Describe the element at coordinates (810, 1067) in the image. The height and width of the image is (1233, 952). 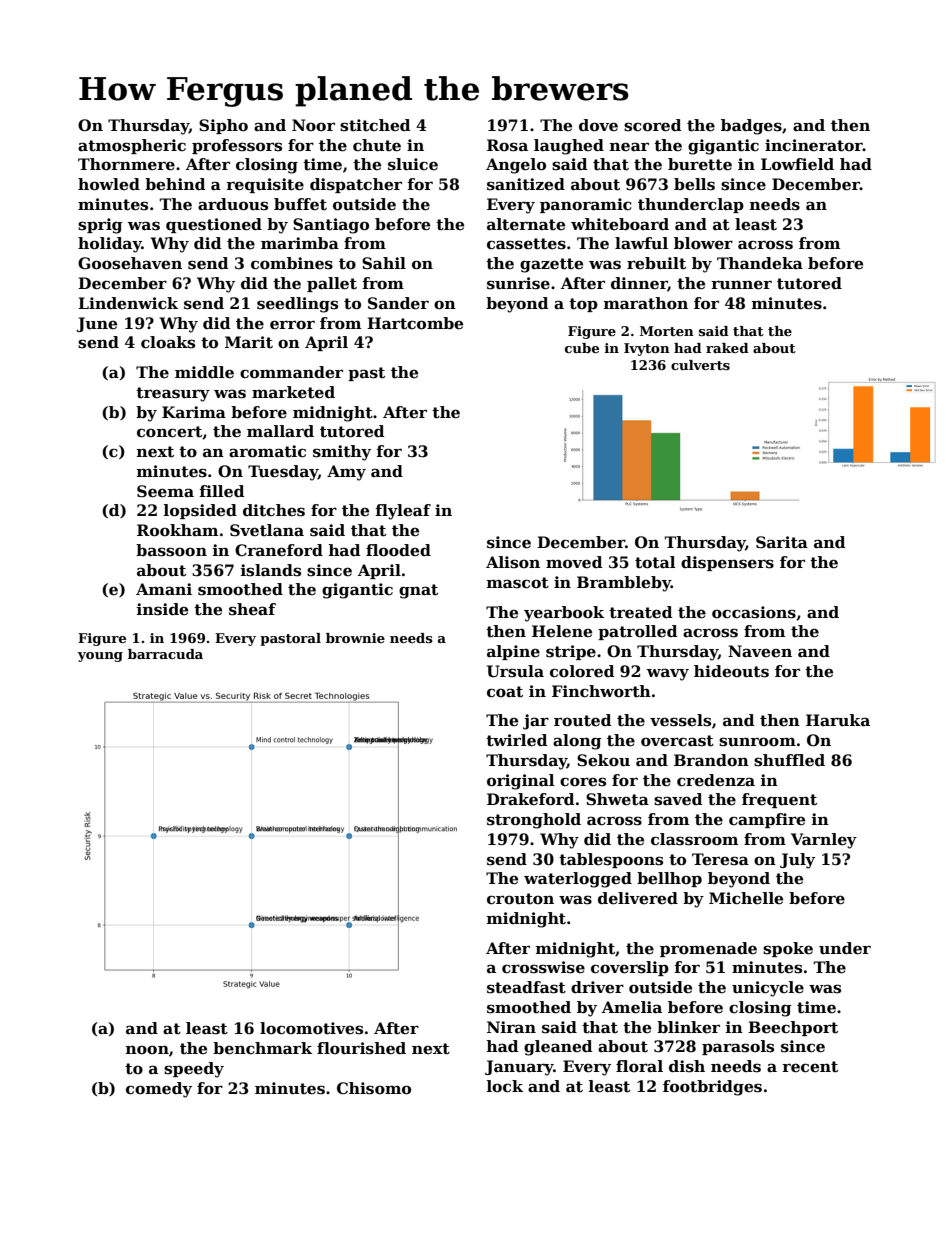
I see `recent` at that location.
